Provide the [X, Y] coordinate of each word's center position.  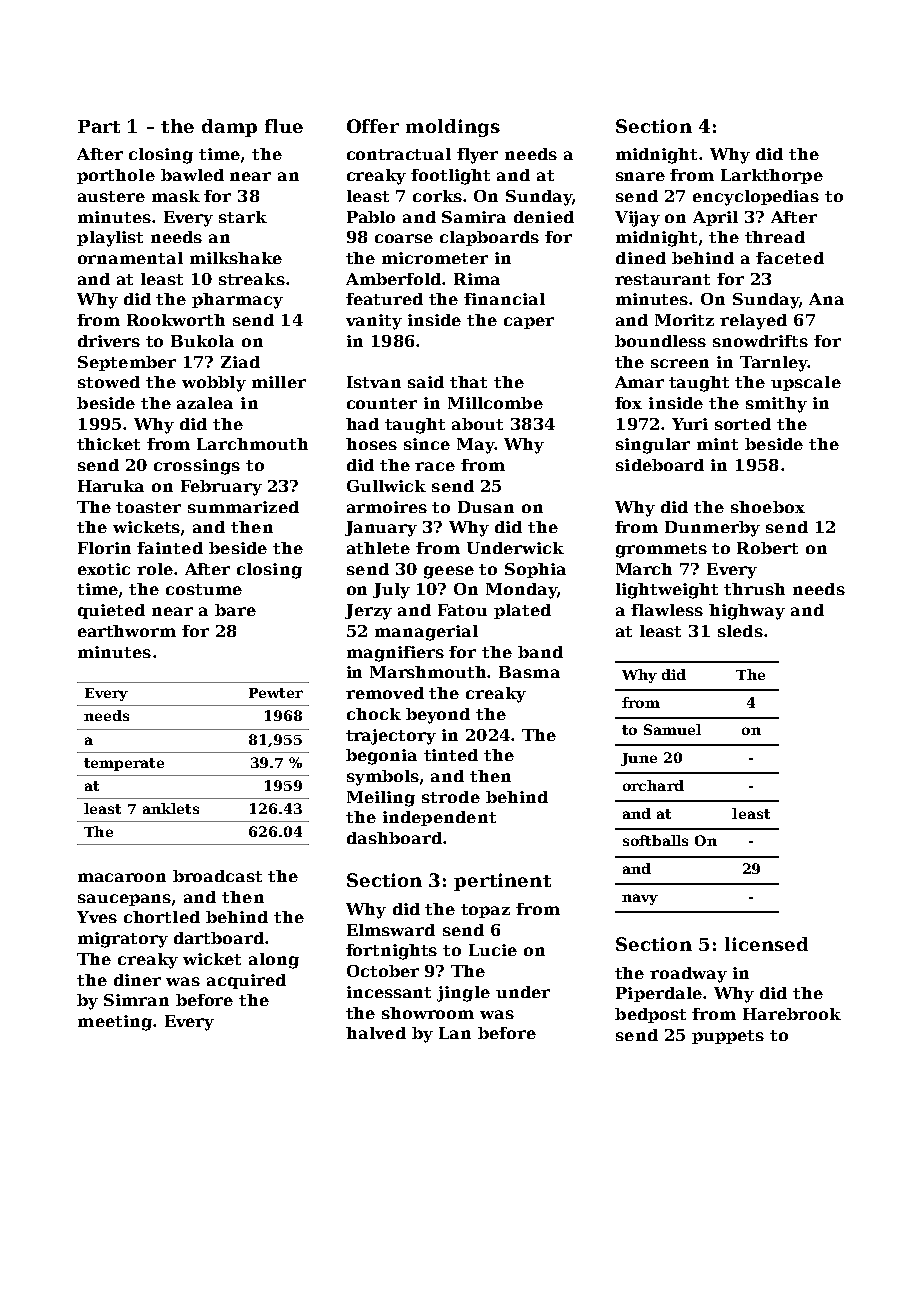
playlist [110, 239]
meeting [115, 1023]
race [435, 466]
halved [376, 1033]
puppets [728, 1037]
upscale [806, 383]
